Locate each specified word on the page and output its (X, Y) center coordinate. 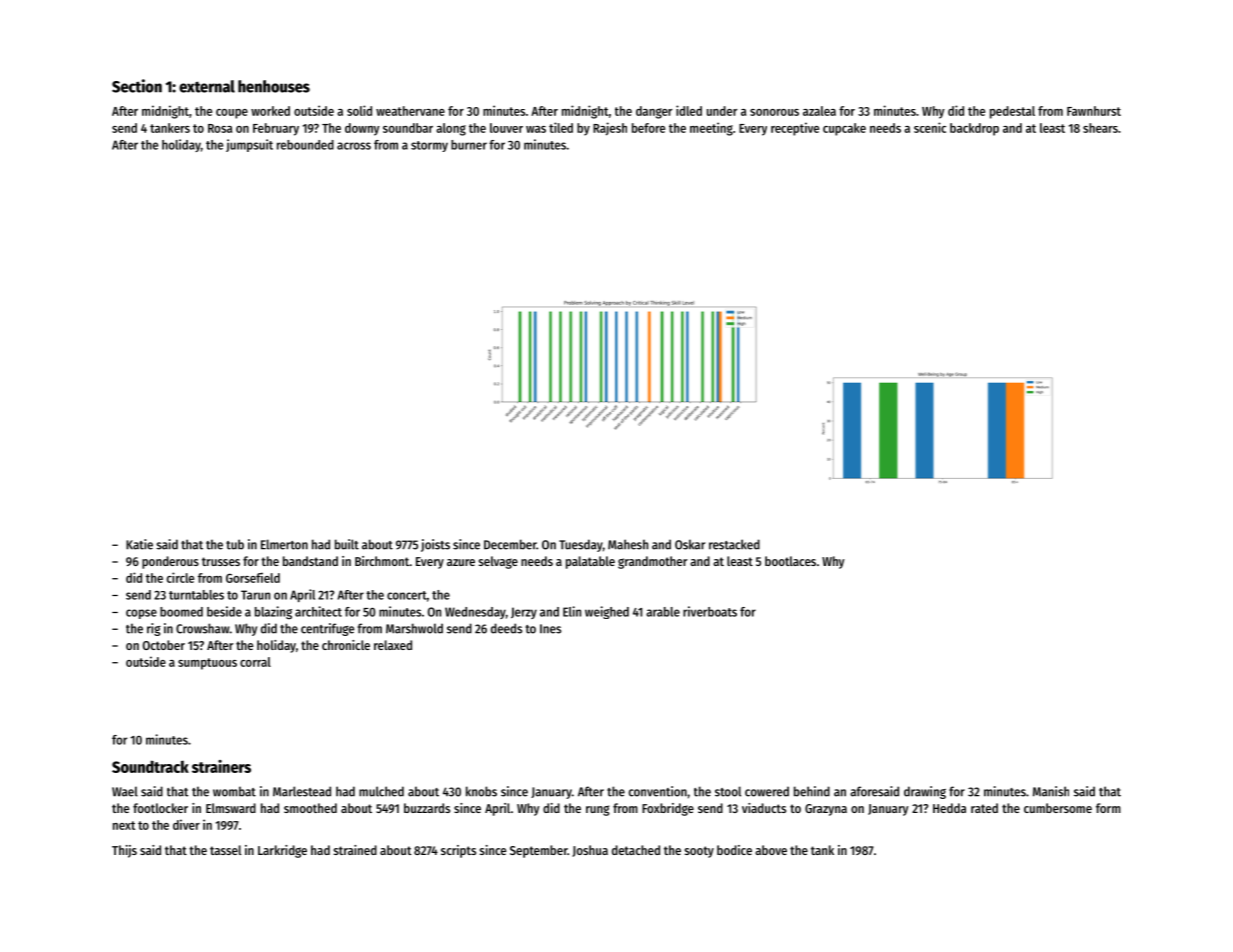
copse (141, 614)
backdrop (974, 129)
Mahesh (628, 544)
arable (663, 612)
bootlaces (790, 561)
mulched (381, 791)
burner (469, 145)
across (354, 146)
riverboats (710, 611)
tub (235, 544)
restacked (734, 544)
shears (1100, 128)
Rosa (220, 128)
